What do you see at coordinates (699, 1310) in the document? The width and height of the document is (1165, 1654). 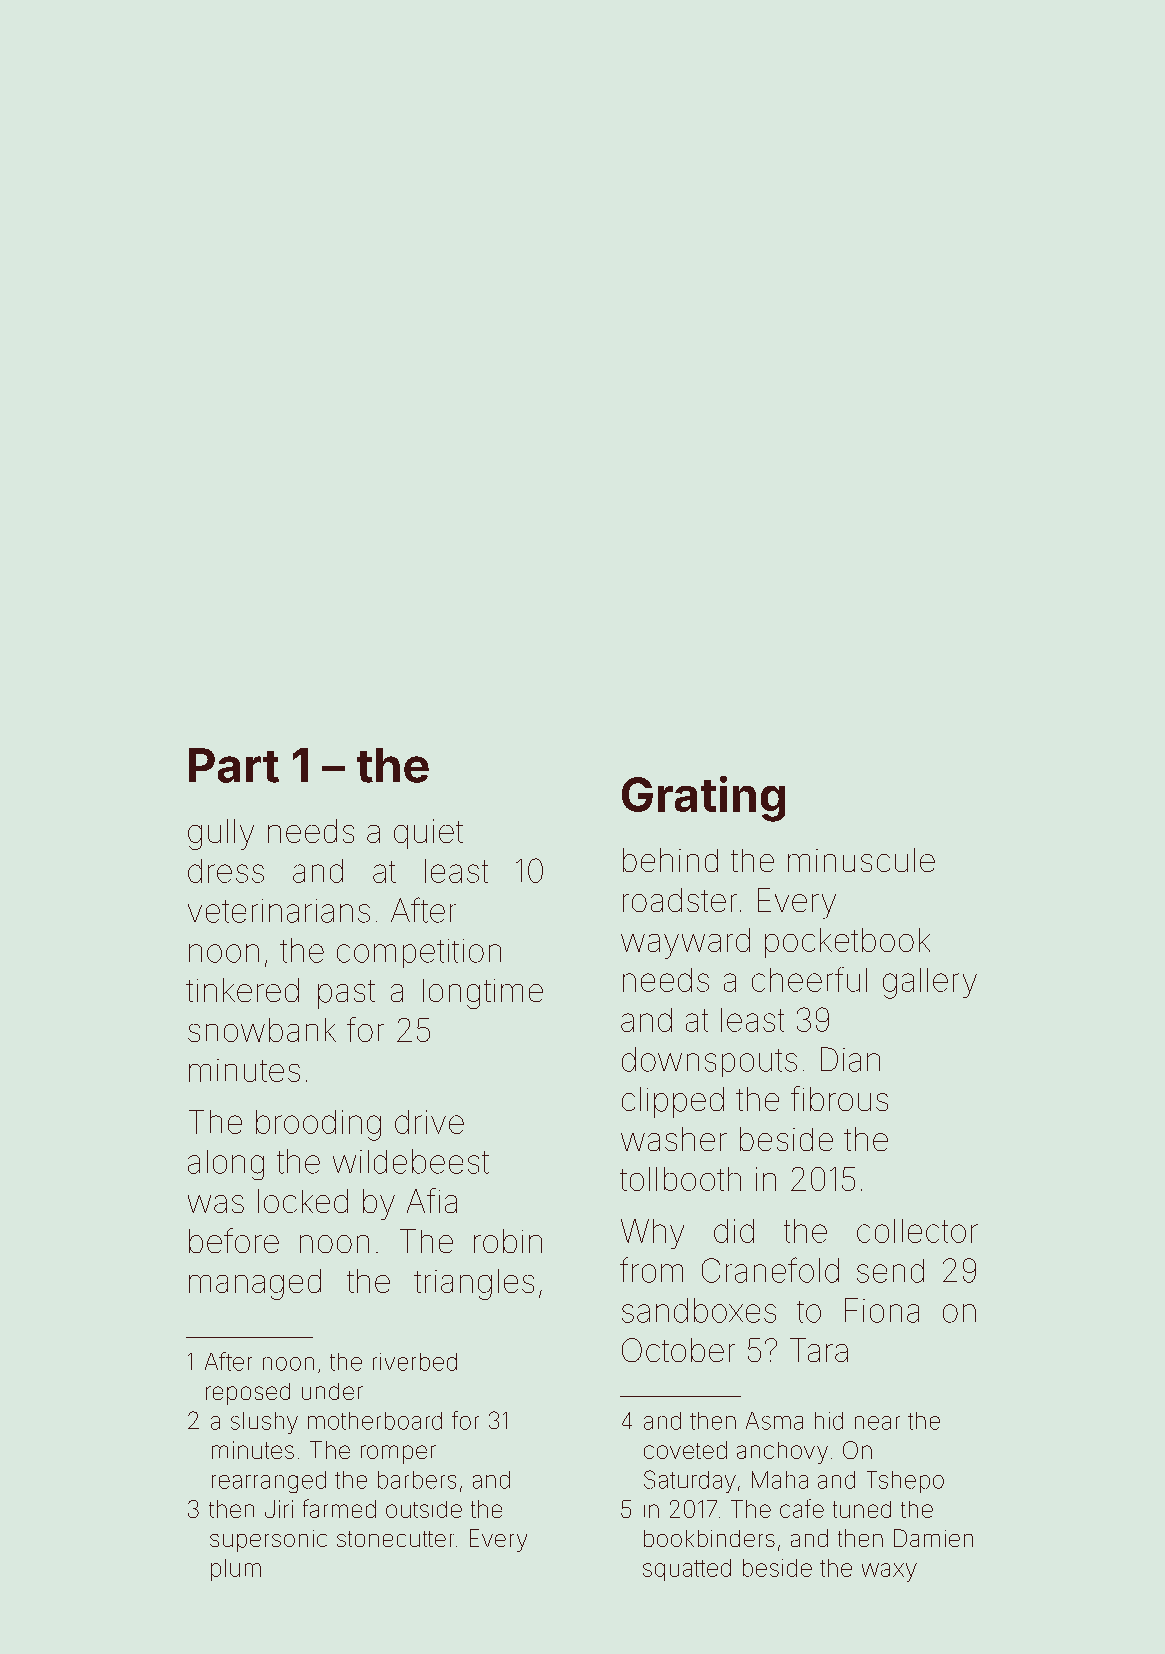 I see `sandboxes` at bounding box center [699, 1310].
